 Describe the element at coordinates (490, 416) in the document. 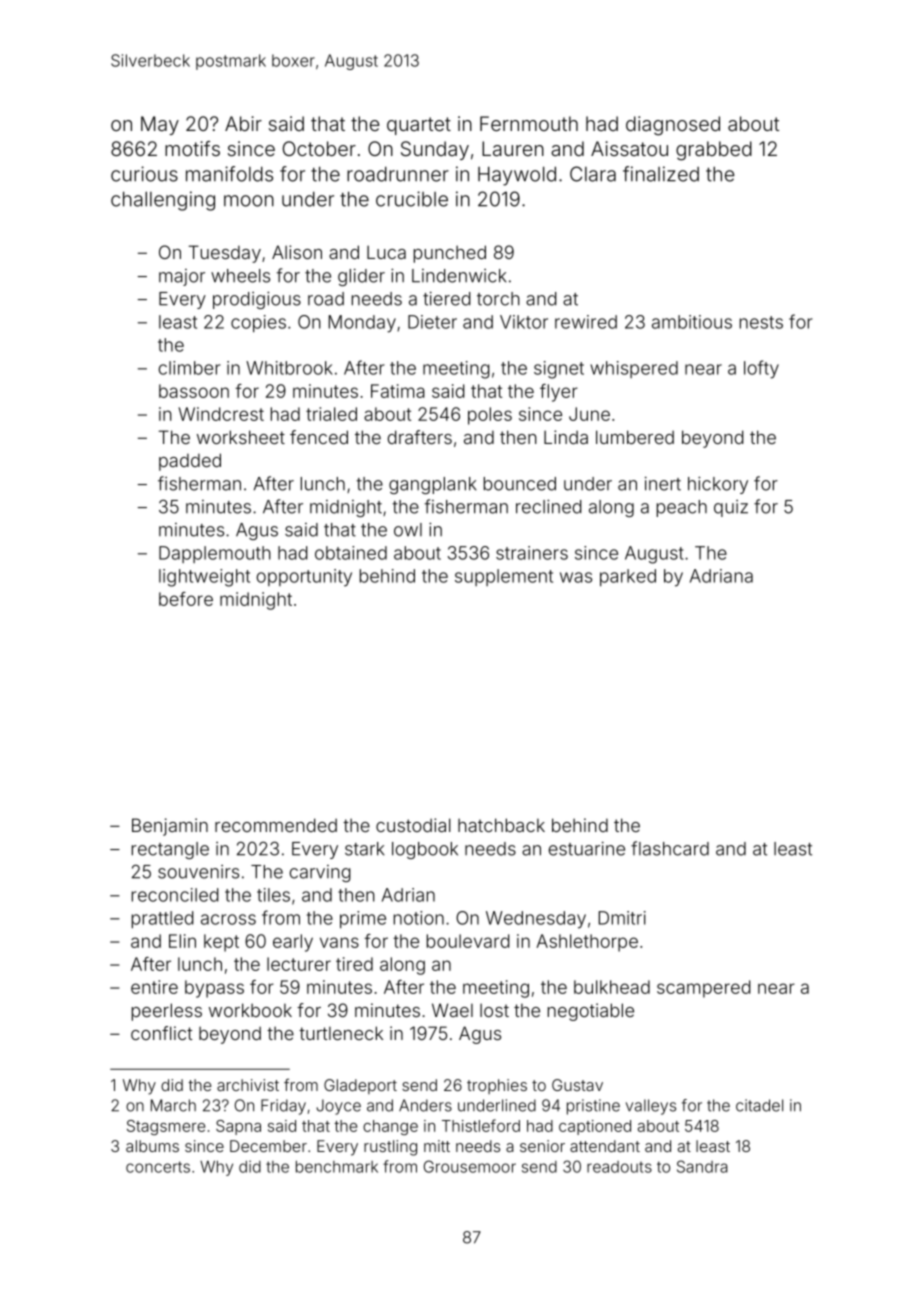

I see `poles` at that location.
